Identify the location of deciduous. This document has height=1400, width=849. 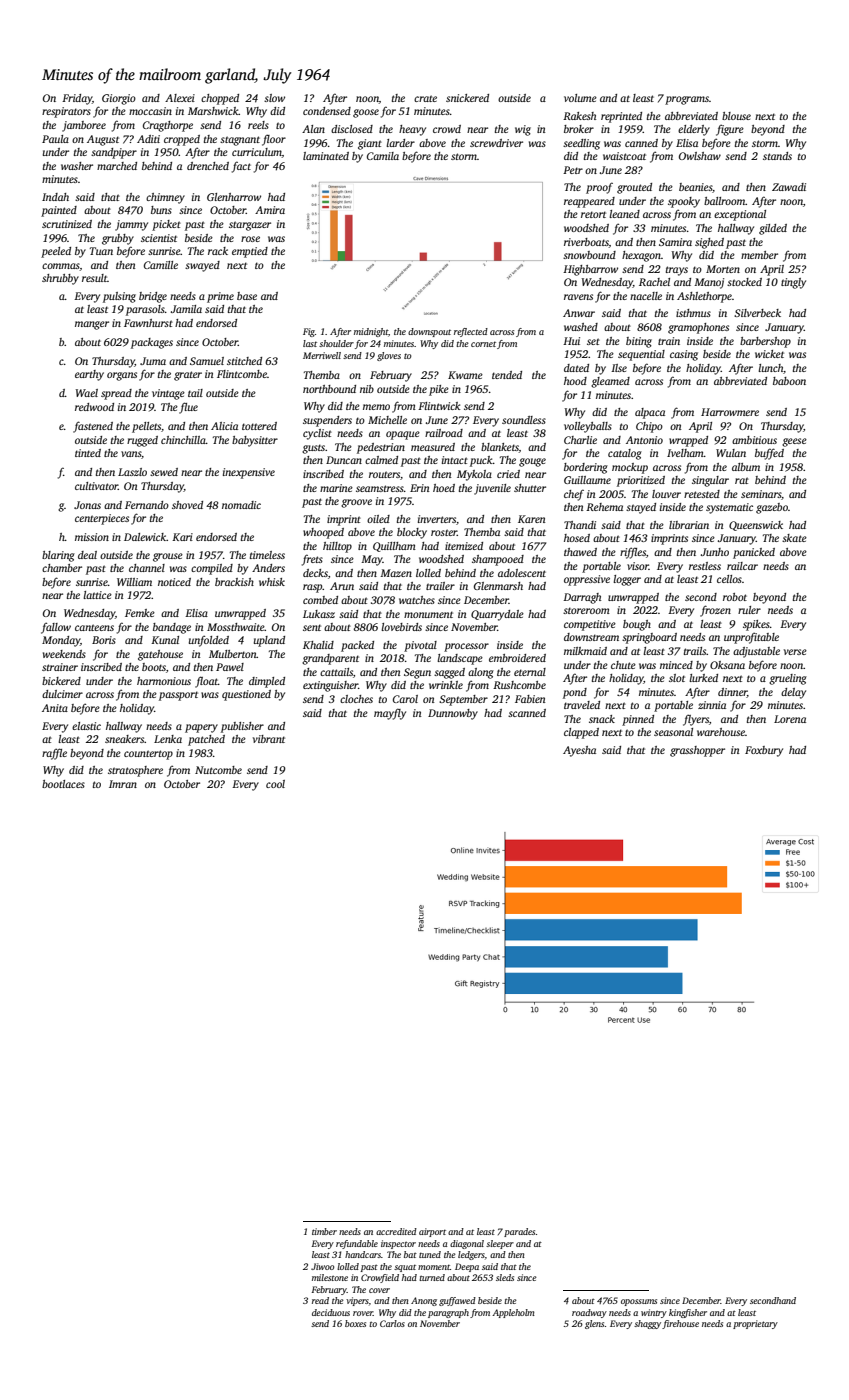
(331, 1312).
